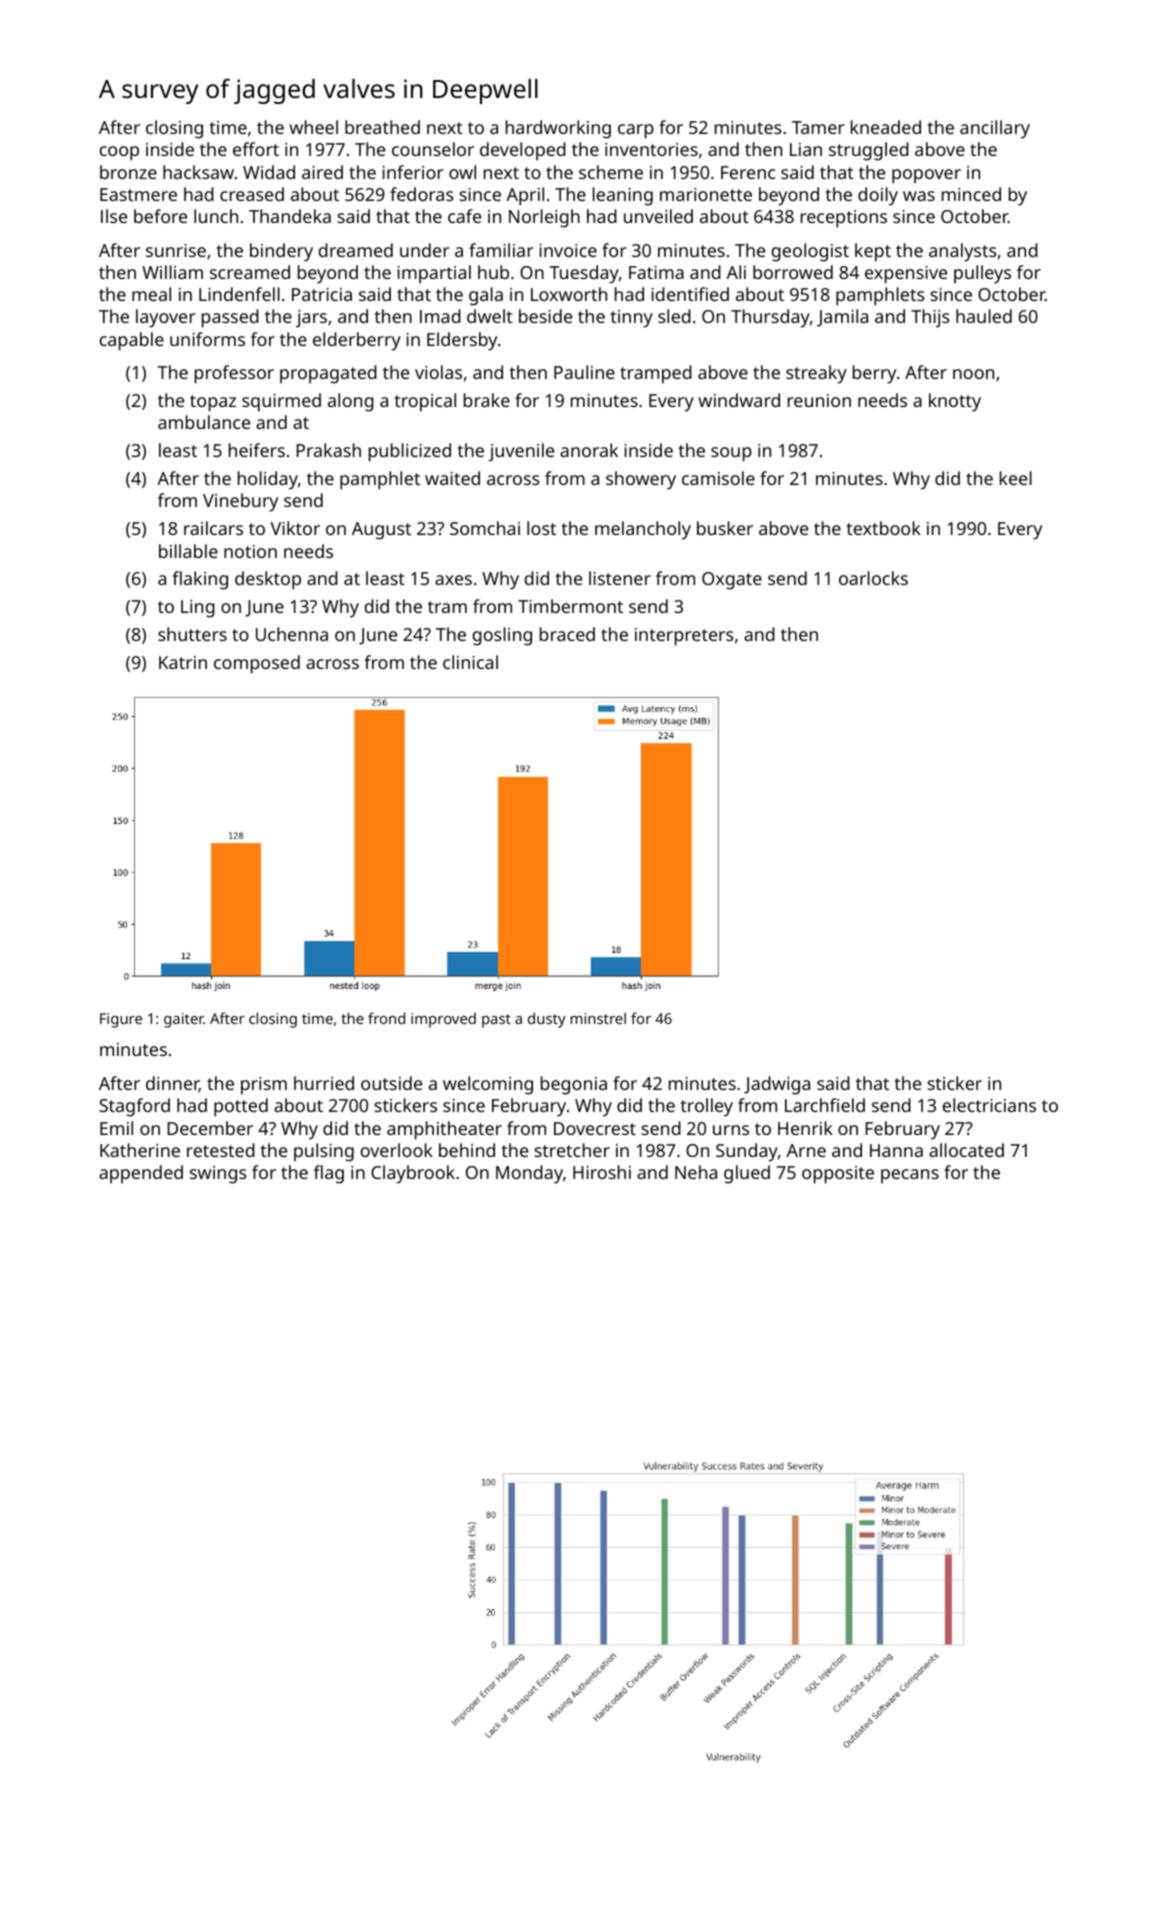  I want to click on interpreters, so click(684, 637).
